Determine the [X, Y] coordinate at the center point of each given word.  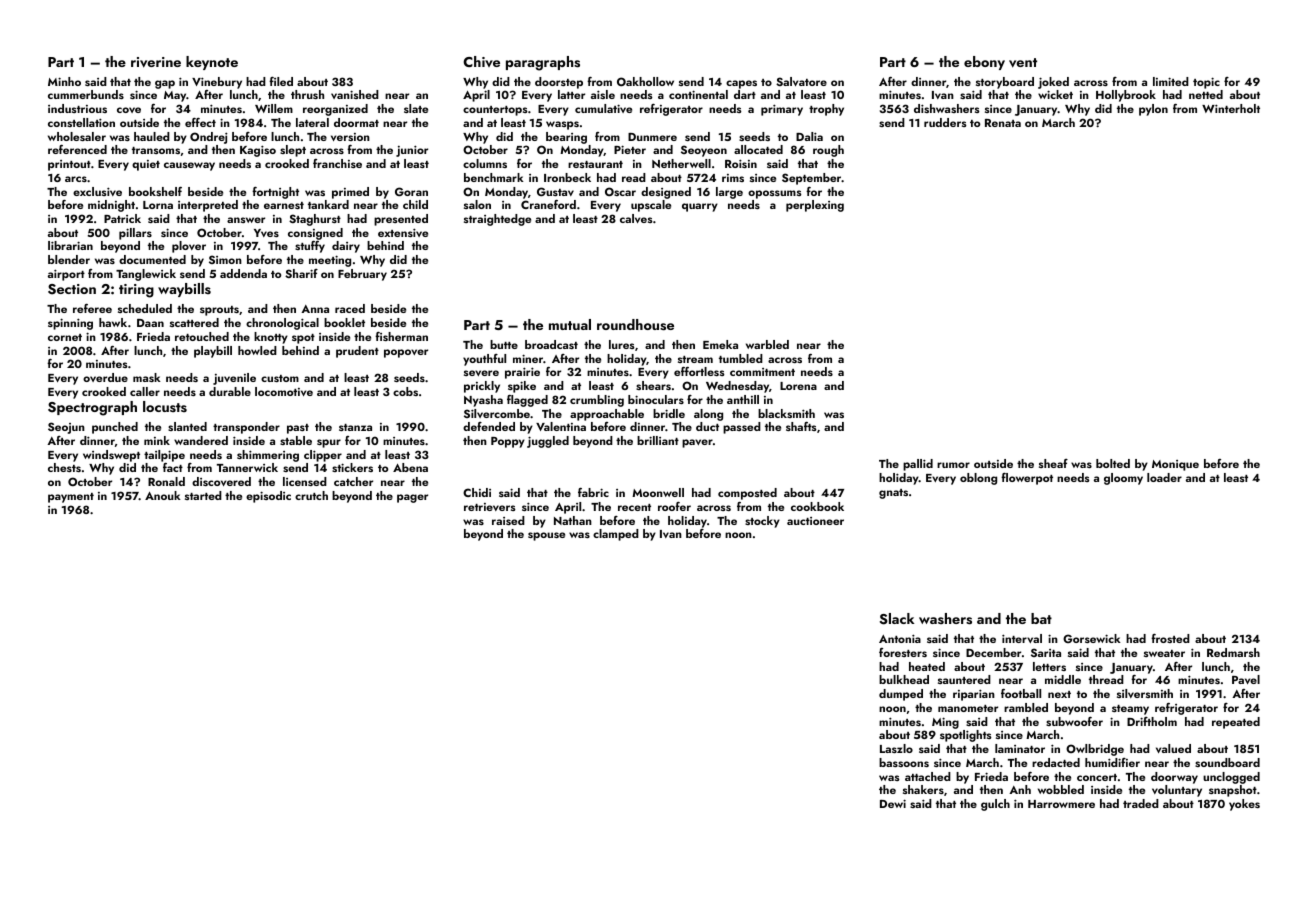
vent [1023, 63]
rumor [953, 465]
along [708, 415]
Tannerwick [247, 467]
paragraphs [543, 63]
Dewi [893, 803]
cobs [405, 391]
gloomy [1123, 479]
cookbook [817, 506]
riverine [156, 62]
